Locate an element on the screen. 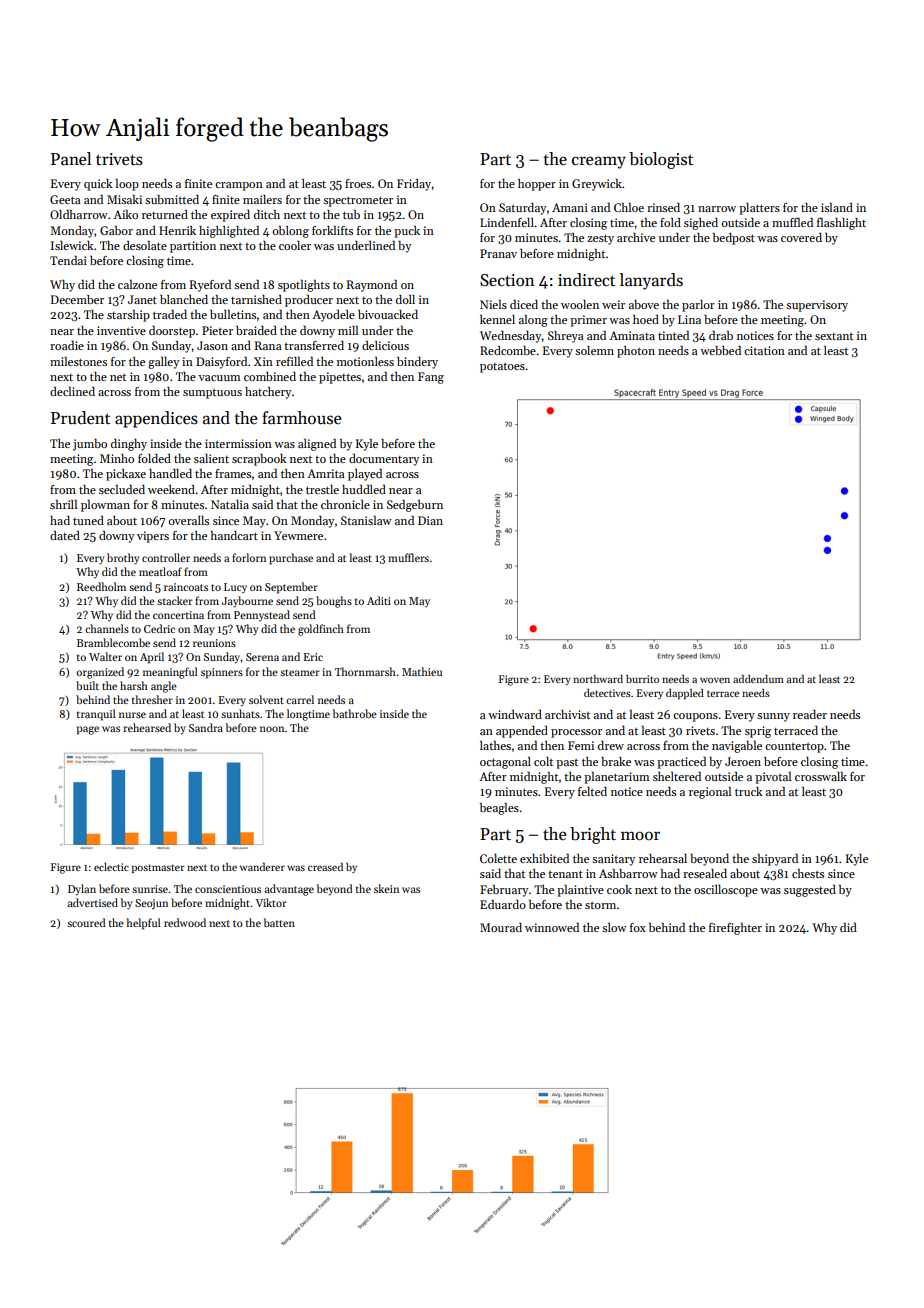  Niels is located at coordinates (493, 304).
